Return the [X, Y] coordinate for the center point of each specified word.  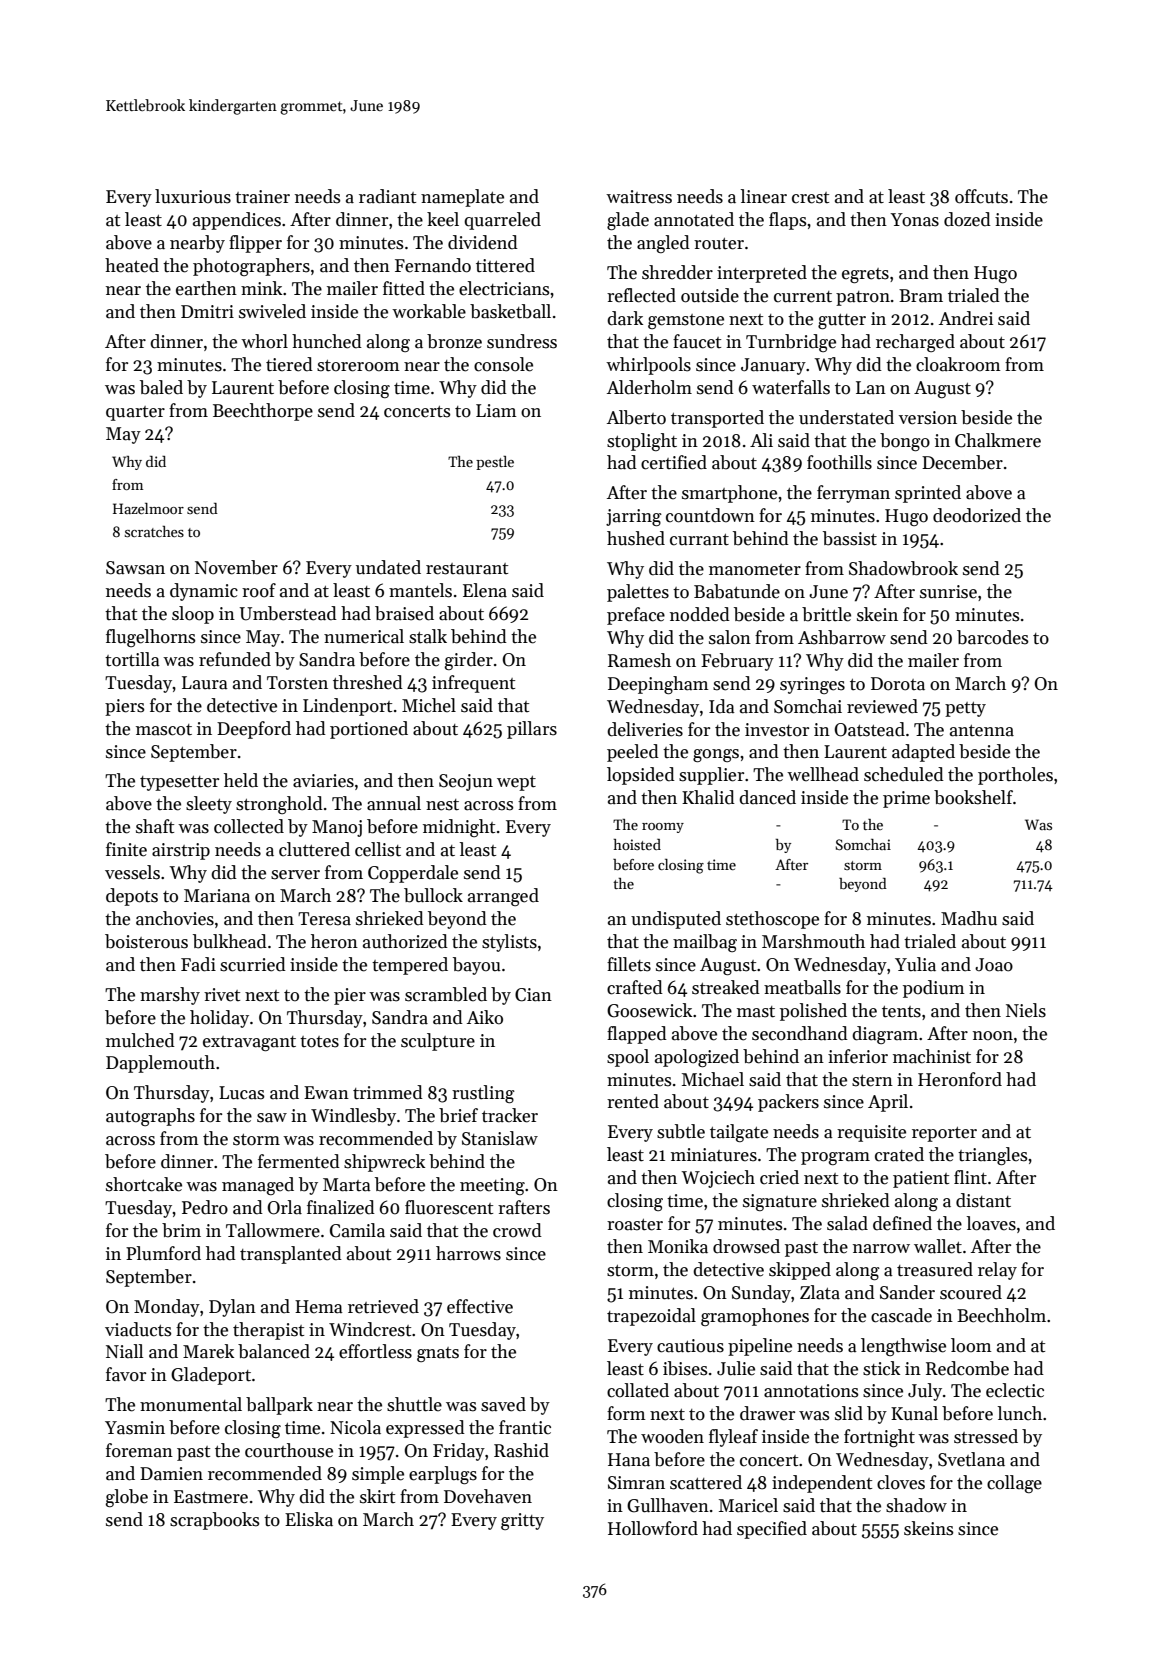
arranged [503, 897]
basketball [510, 311]
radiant [387, 196]
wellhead [823, 774]
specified [772, 1530]
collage [1014, 1484]
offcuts [981, 196]
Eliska [309, 1519]
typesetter [179, 783]
